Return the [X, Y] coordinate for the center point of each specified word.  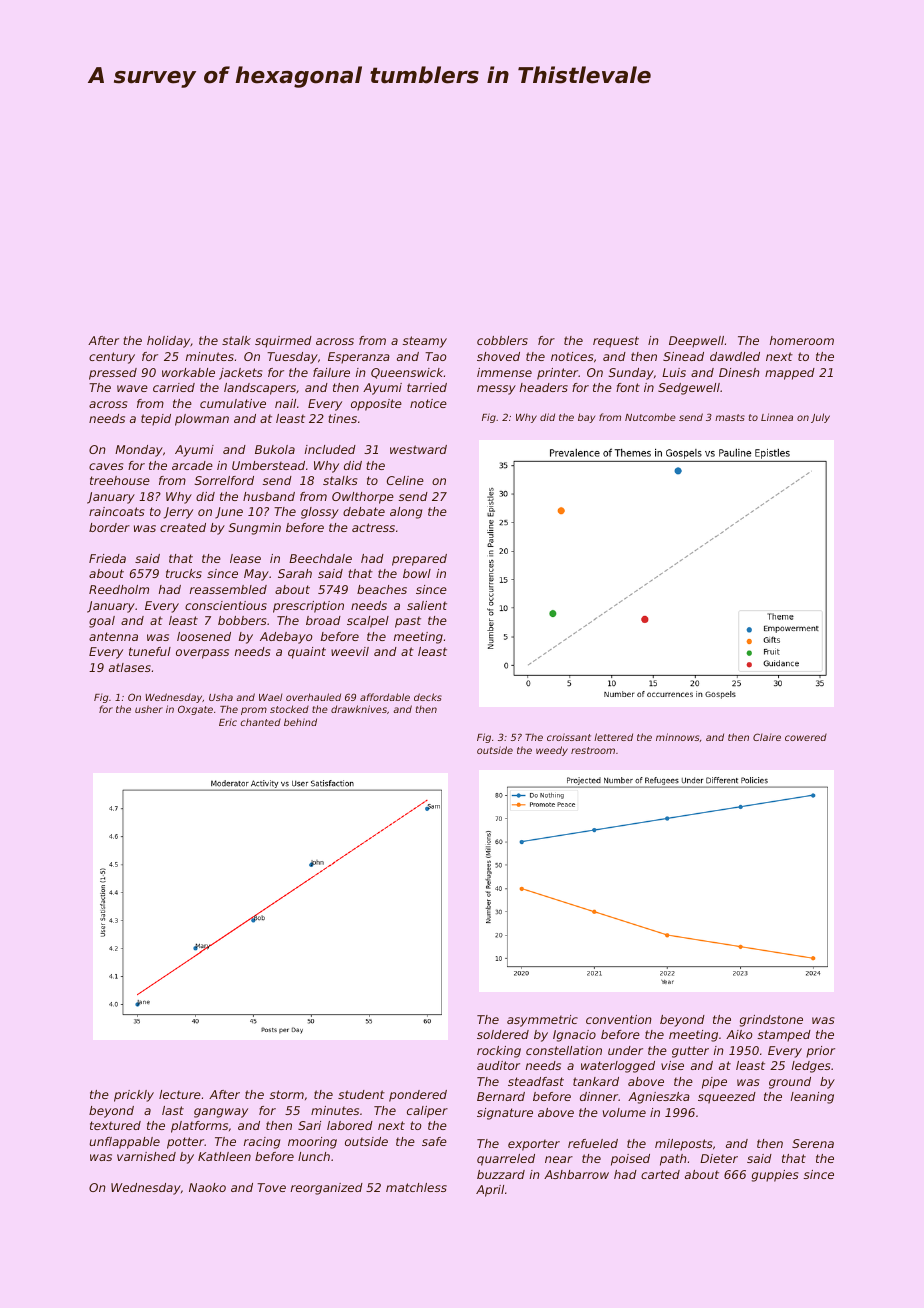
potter [186, 1143]
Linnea [777, 417]
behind [300, 722]
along [406, 513]
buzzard [501, 1174]
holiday [169, 342]
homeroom [802, 340]
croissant [569, 737]
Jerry [178, 513]
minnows [677, 737]
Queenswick [407, 373]
